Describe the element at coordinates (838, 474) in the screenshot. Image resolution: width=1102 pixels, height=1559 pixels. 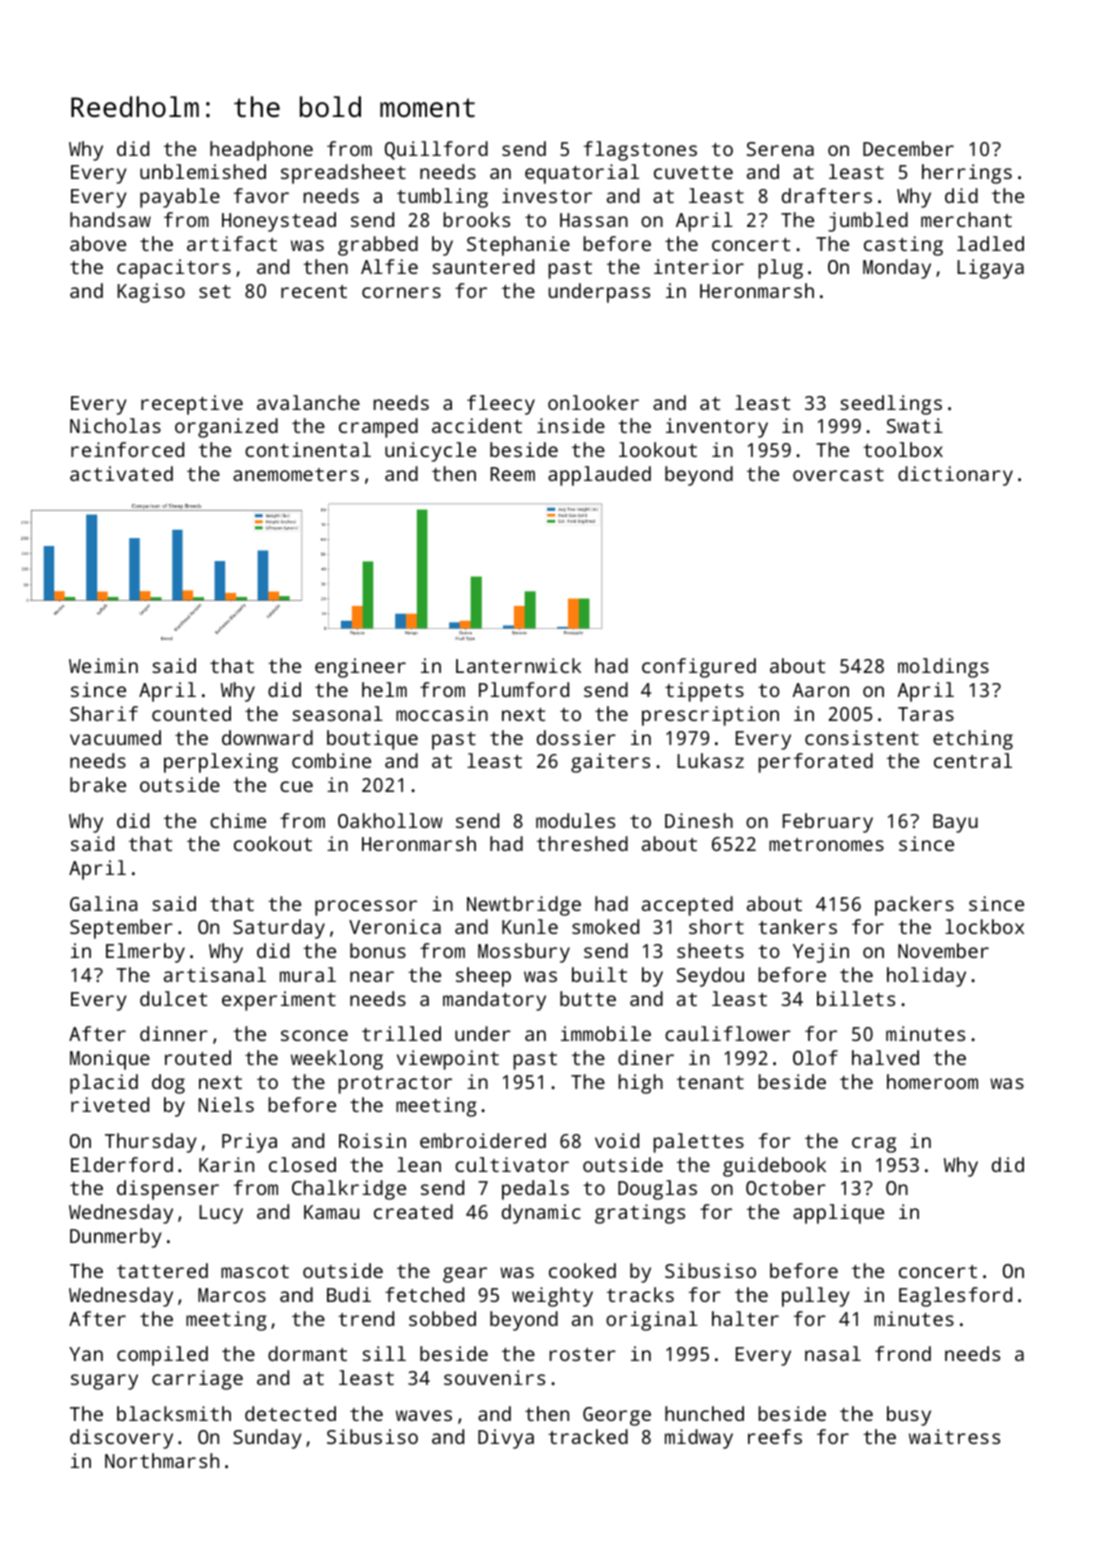
I see `overcast` at that location.
